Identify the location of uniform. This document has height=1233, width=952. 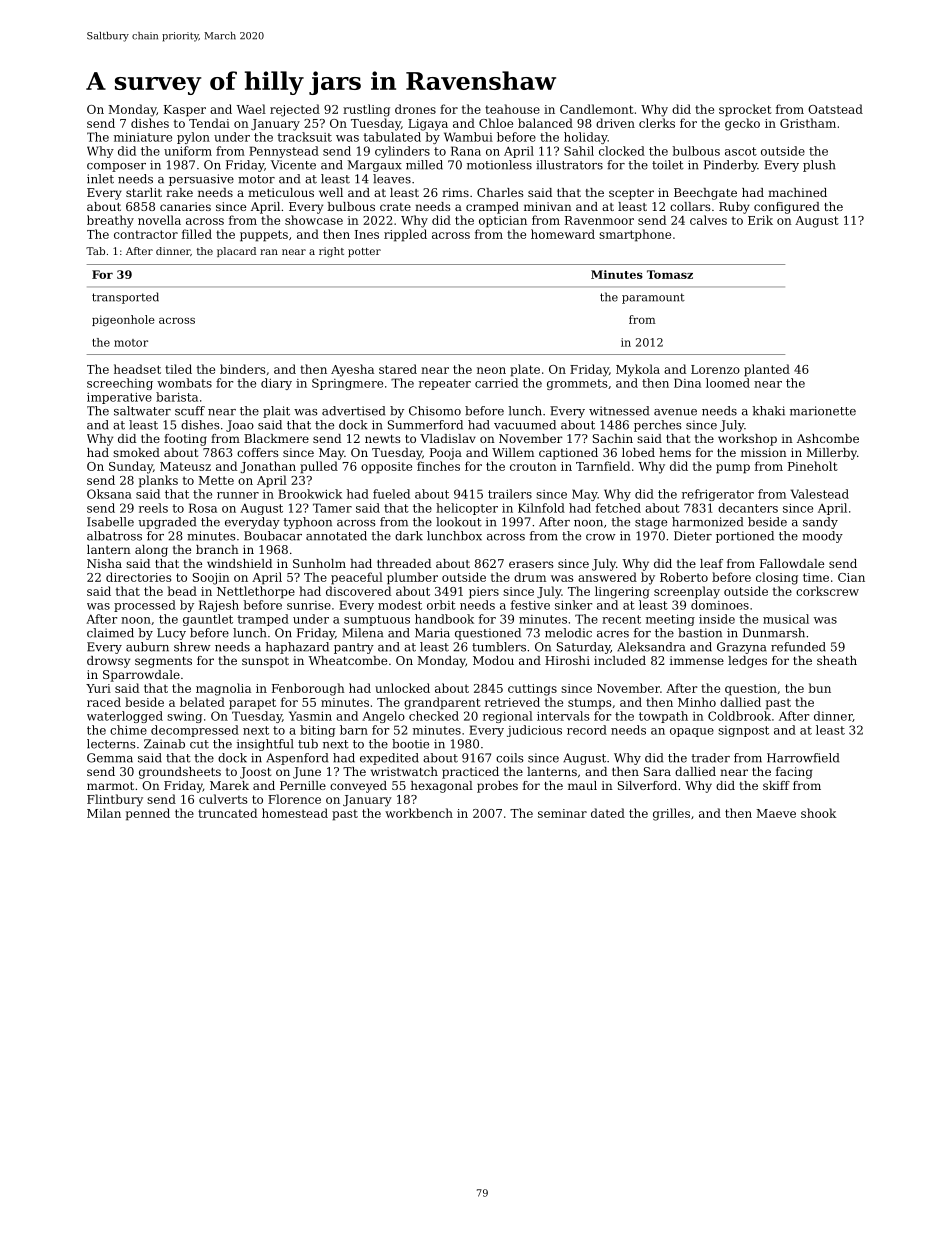
(188, 151).
